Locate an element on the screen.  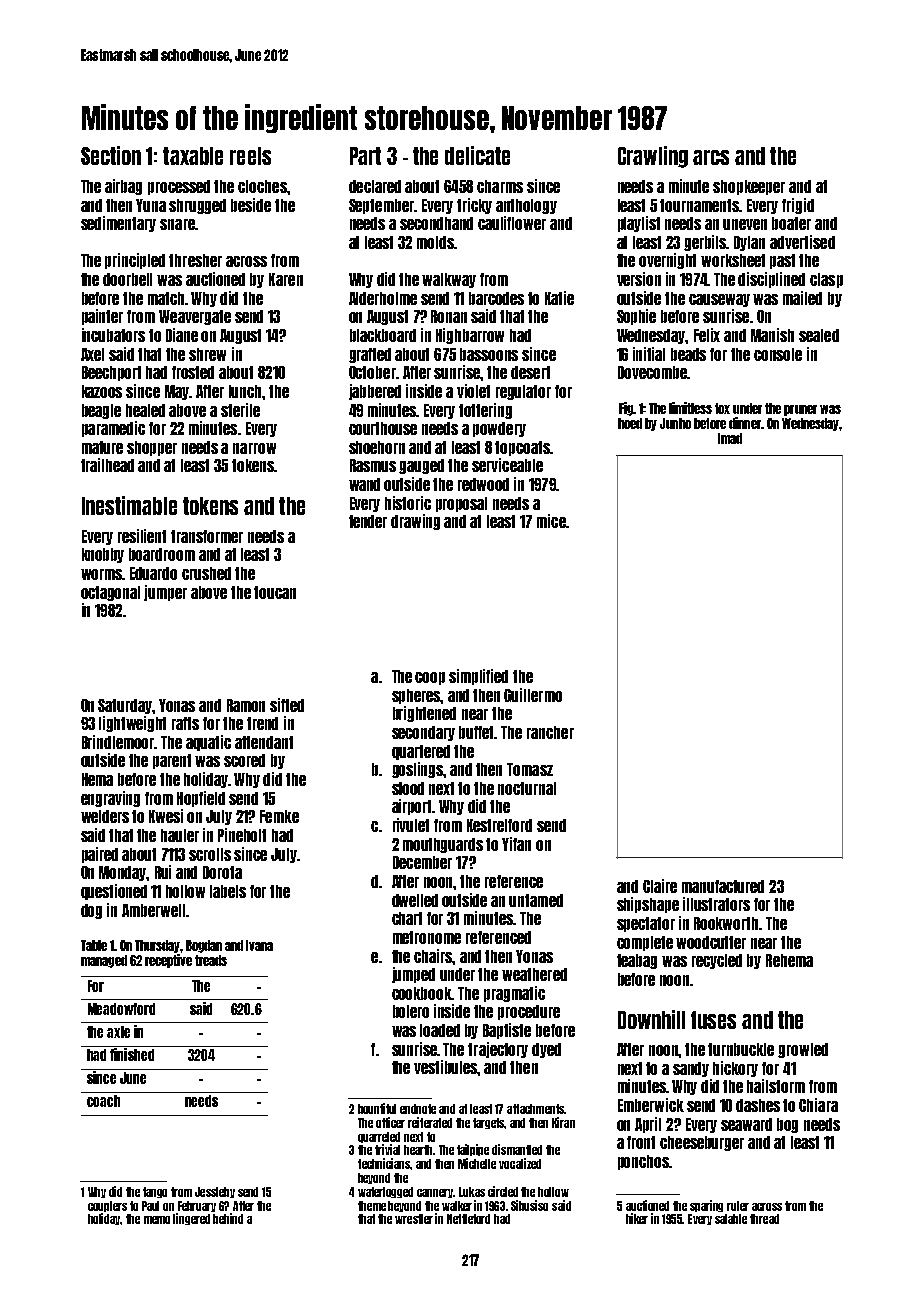
memo is located at coordinates (157, 1220).
